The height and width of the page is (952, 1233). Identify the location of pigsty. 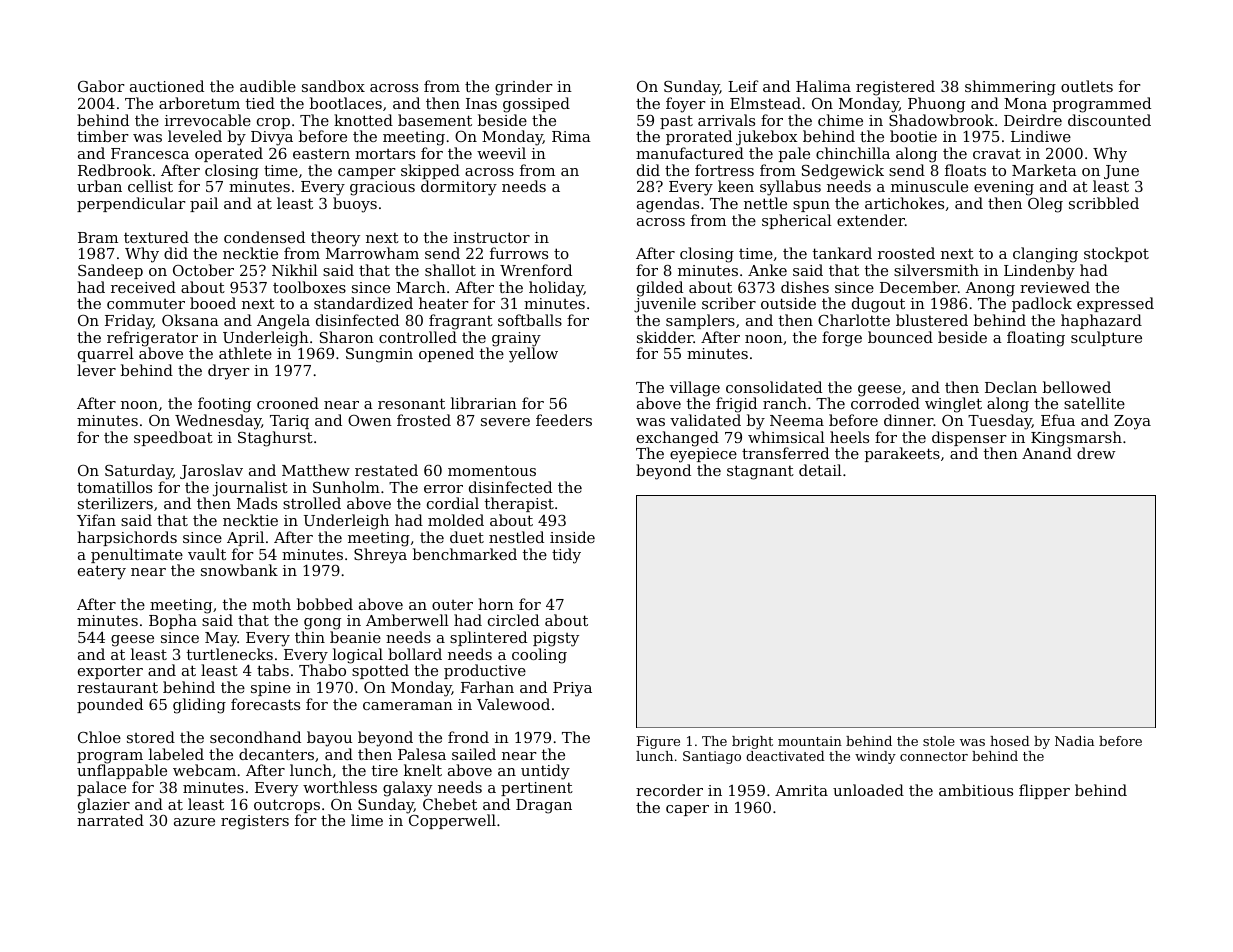
(556, 639).
